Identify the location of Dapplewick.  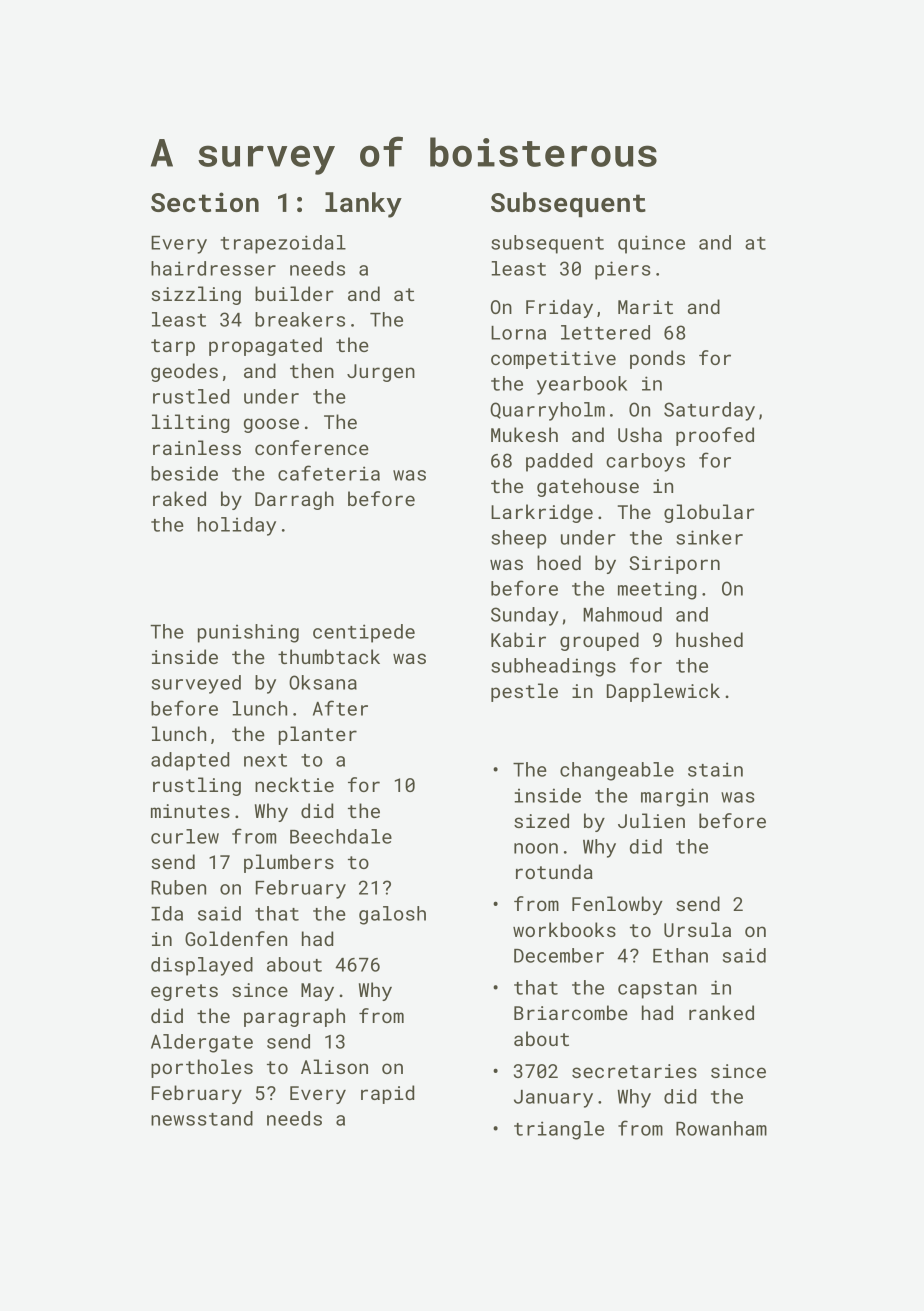
(663, 692).
